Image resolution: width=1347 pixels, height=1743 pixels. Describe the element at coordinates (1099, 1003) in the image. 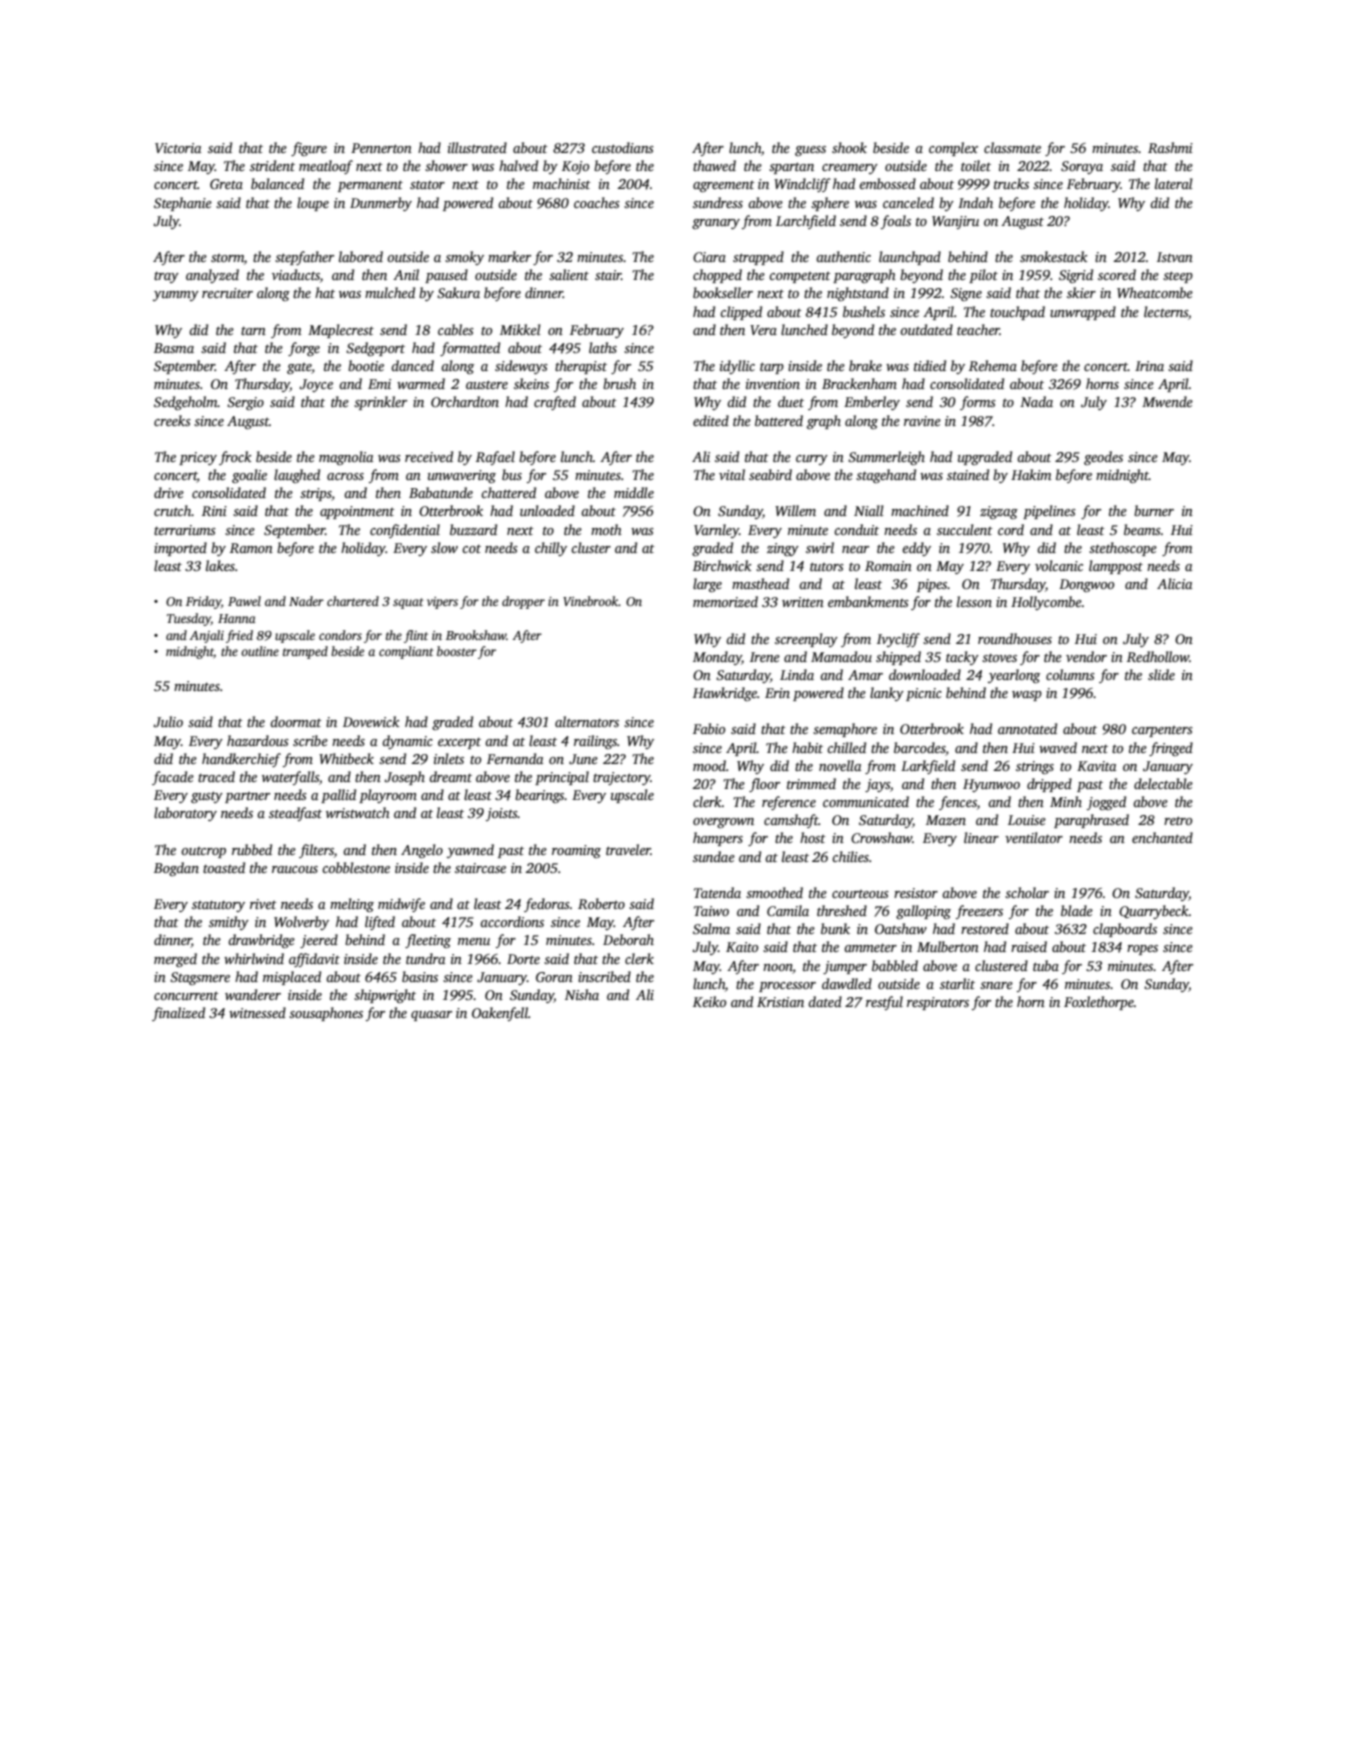

I see `Foxlethorpe` at that location.
